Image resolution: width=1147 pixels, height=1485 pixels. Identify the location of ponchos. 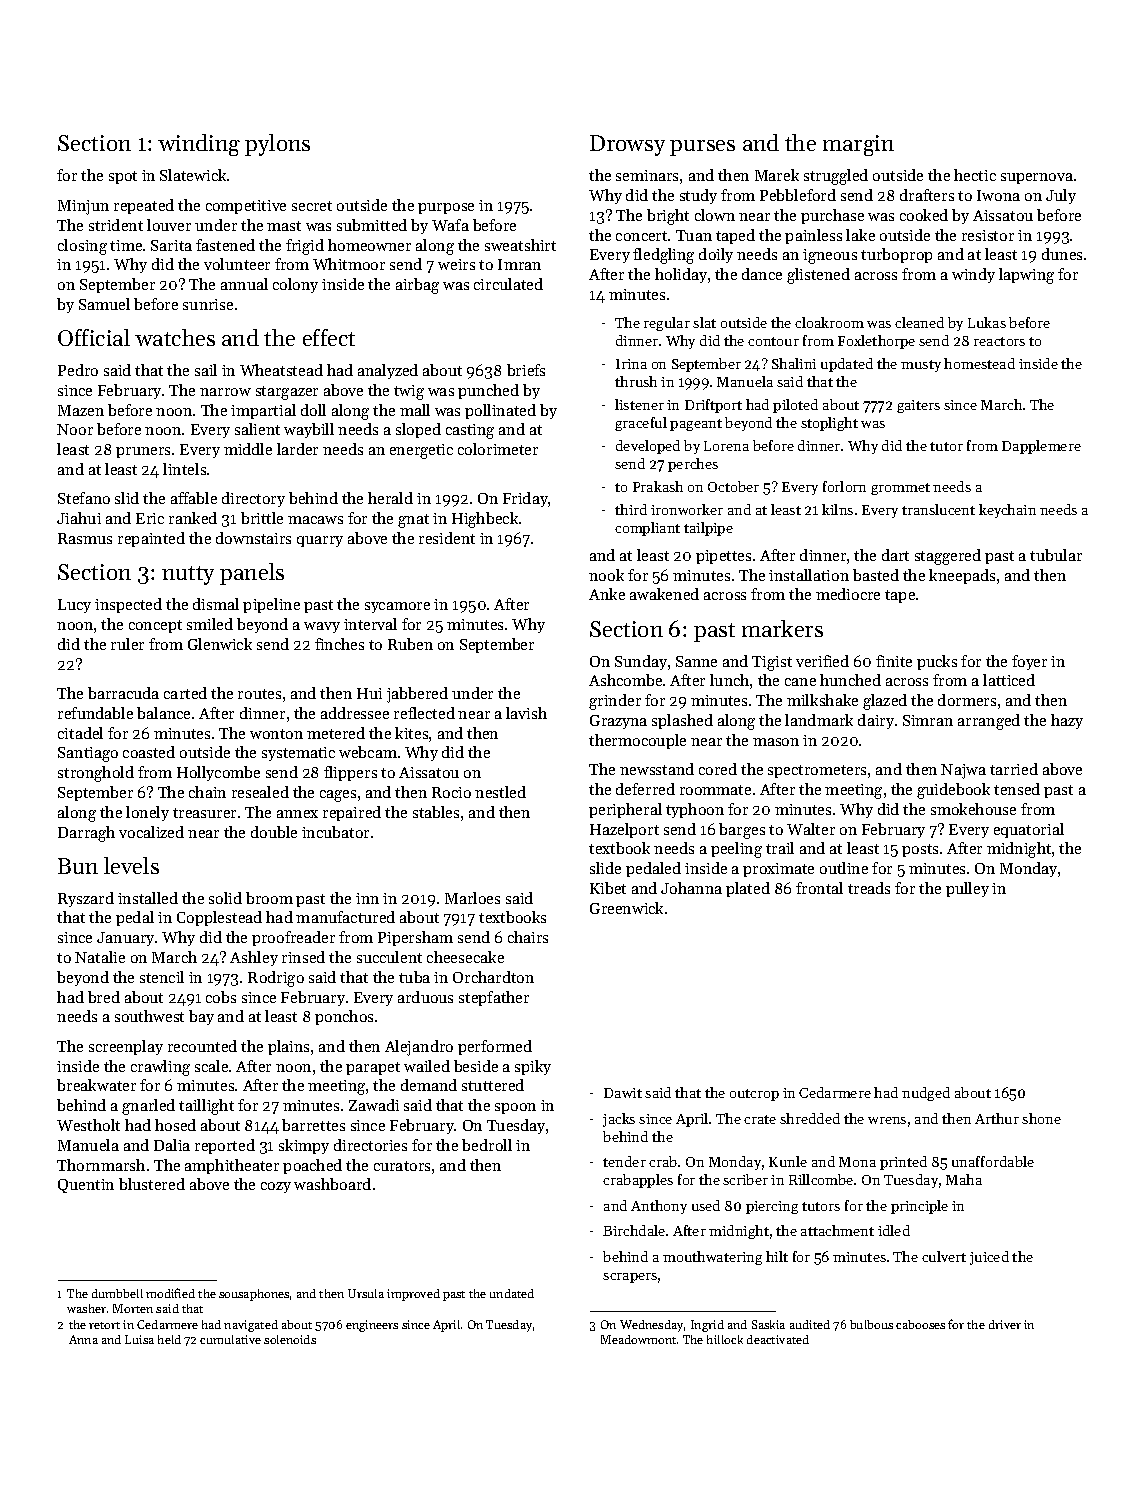
(344, 1017).
